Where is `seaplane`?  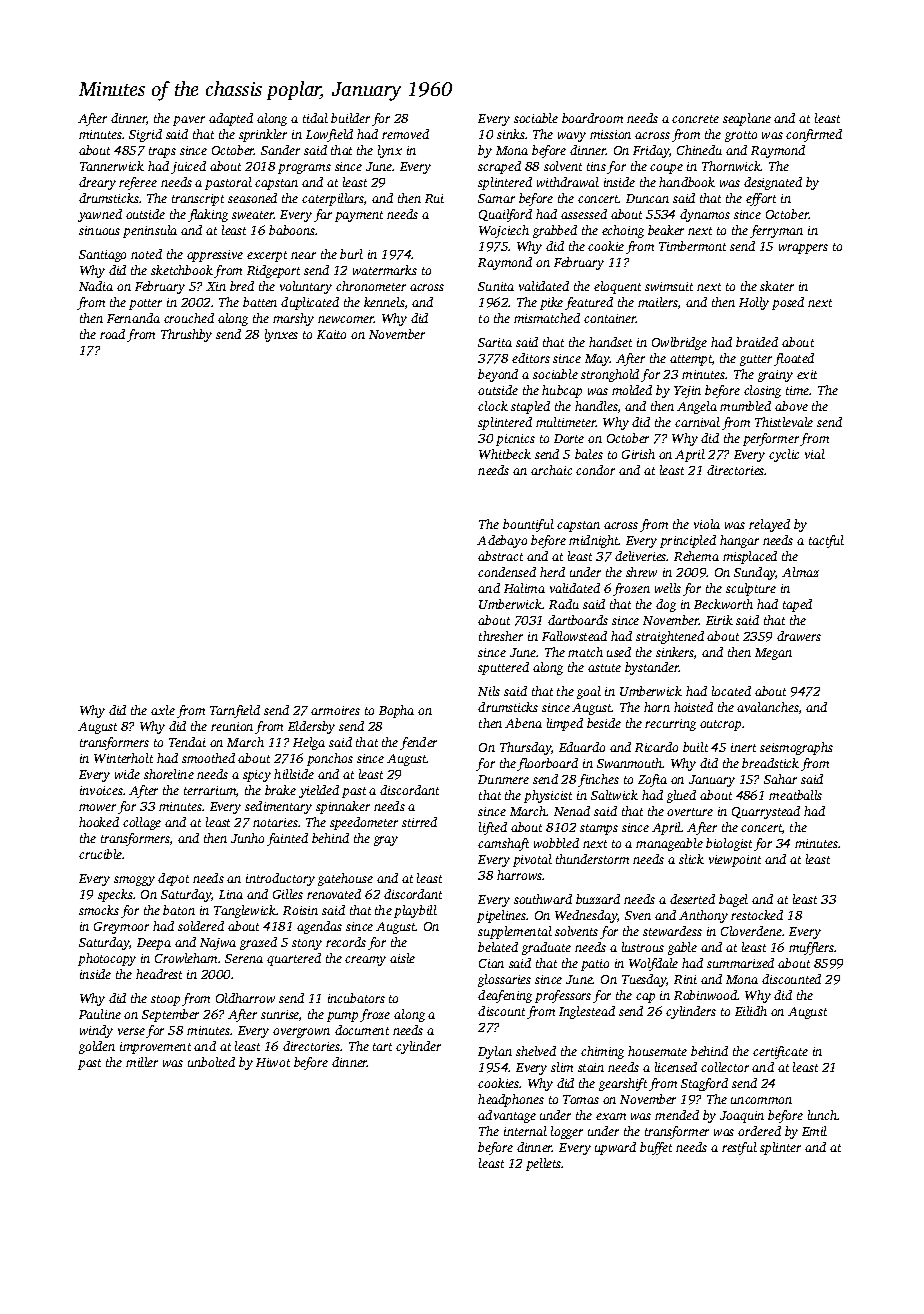
seaplane is located at coordinates (747, 119).
